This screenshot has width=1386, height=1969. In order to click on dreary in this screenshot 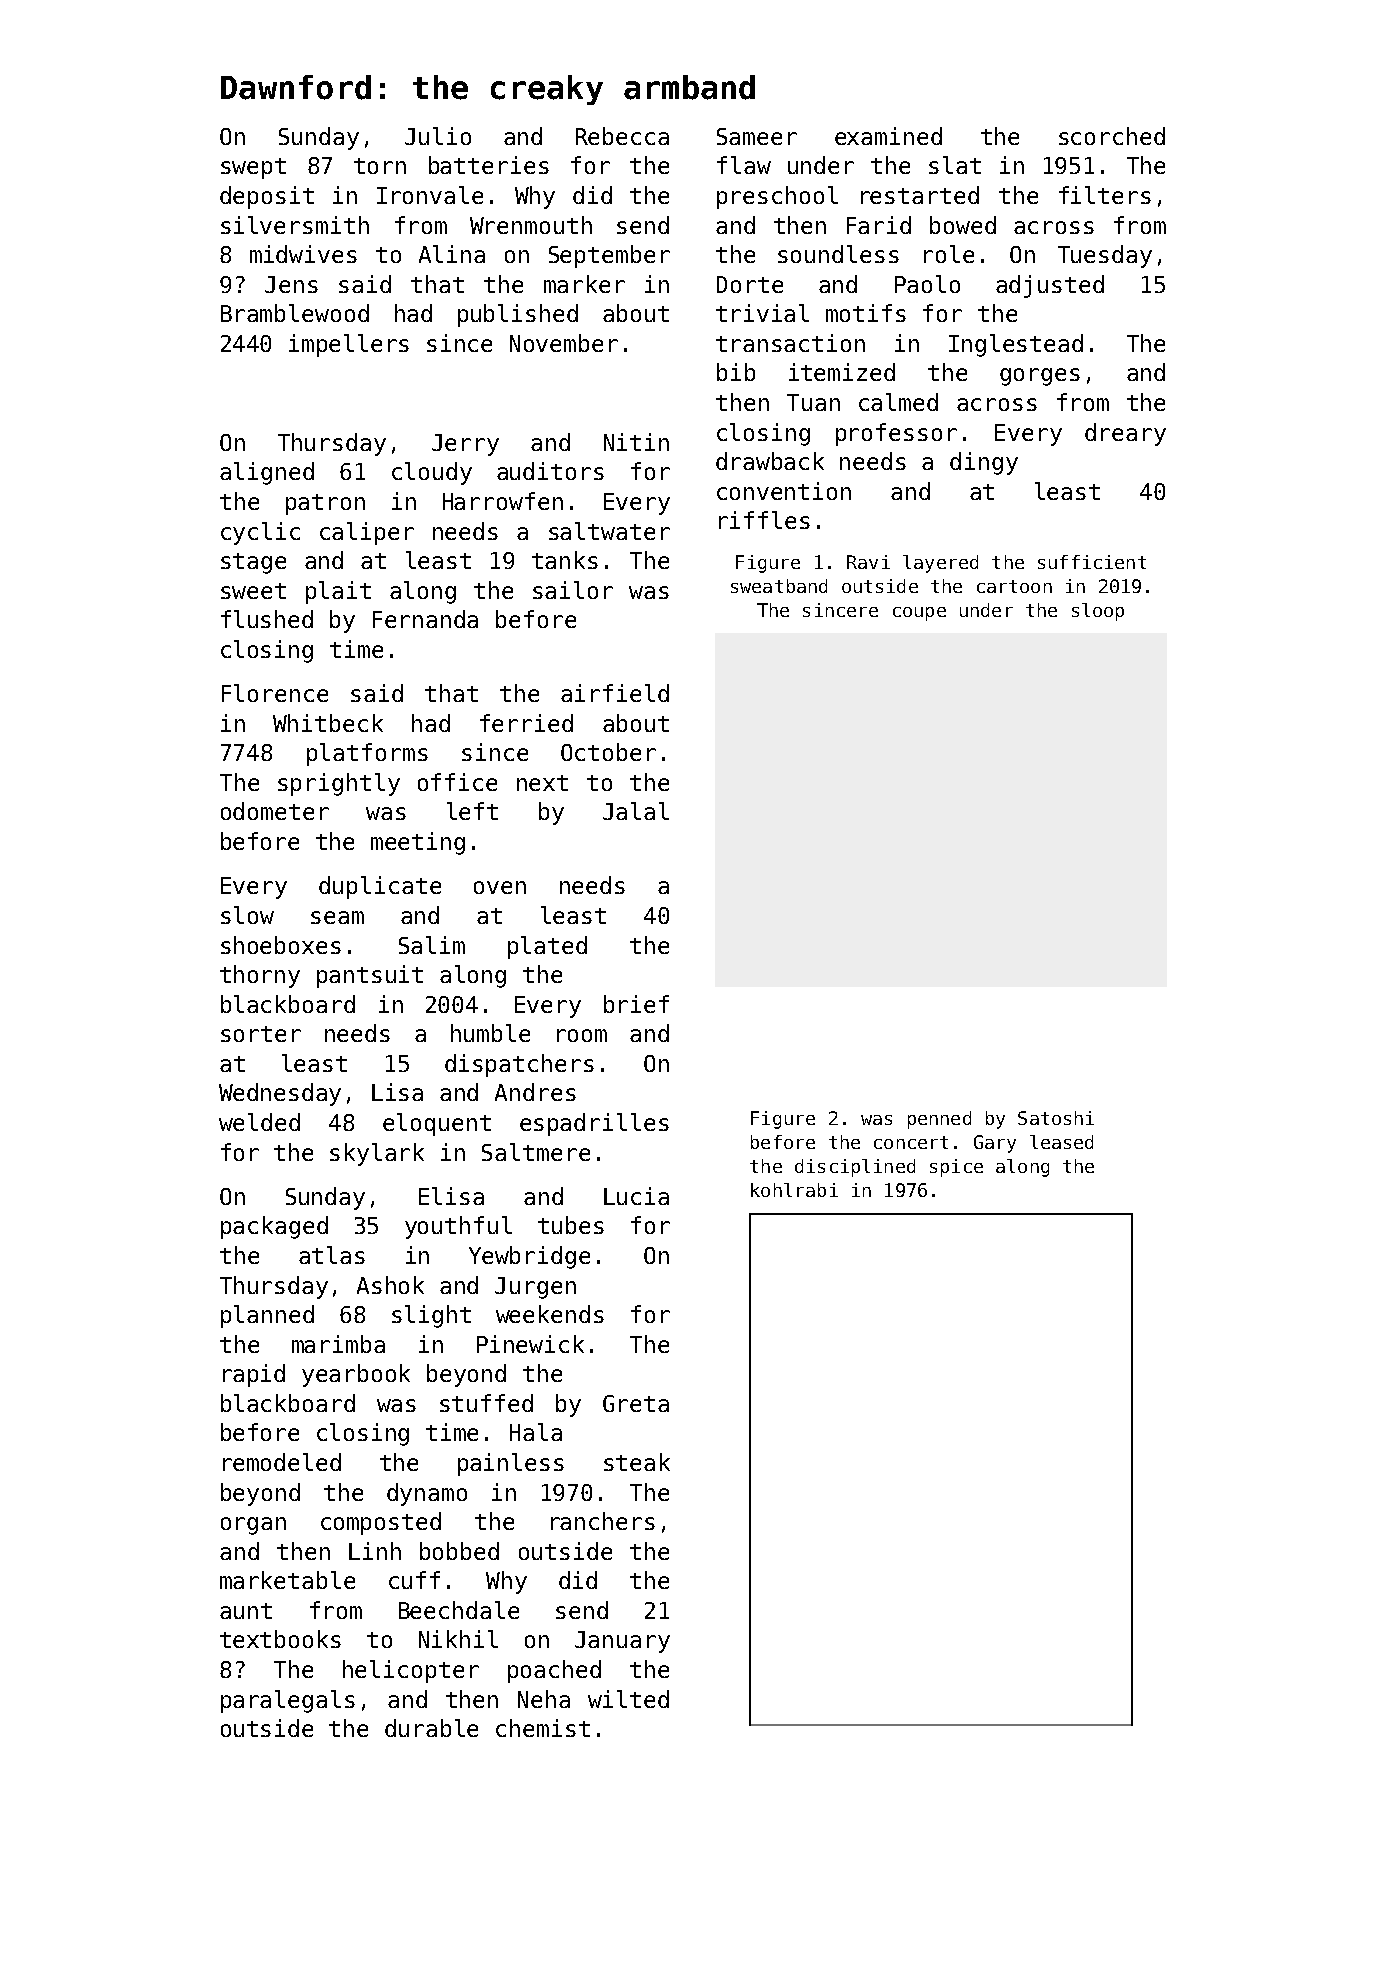, I will do `click(1125, 434)`.
